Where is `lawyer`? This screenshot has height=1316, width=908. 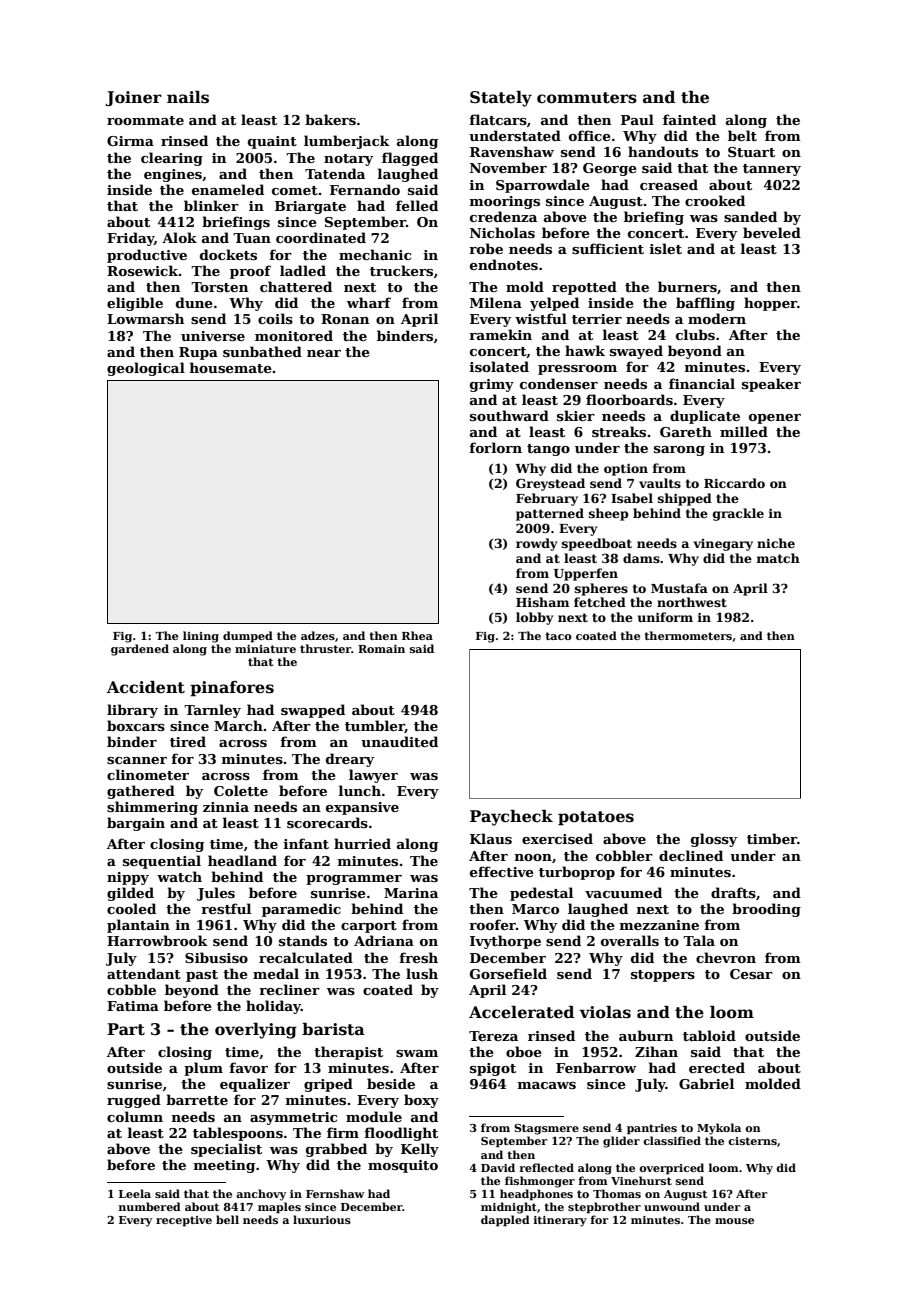 lawyer is located at coordinates (373, 776).
